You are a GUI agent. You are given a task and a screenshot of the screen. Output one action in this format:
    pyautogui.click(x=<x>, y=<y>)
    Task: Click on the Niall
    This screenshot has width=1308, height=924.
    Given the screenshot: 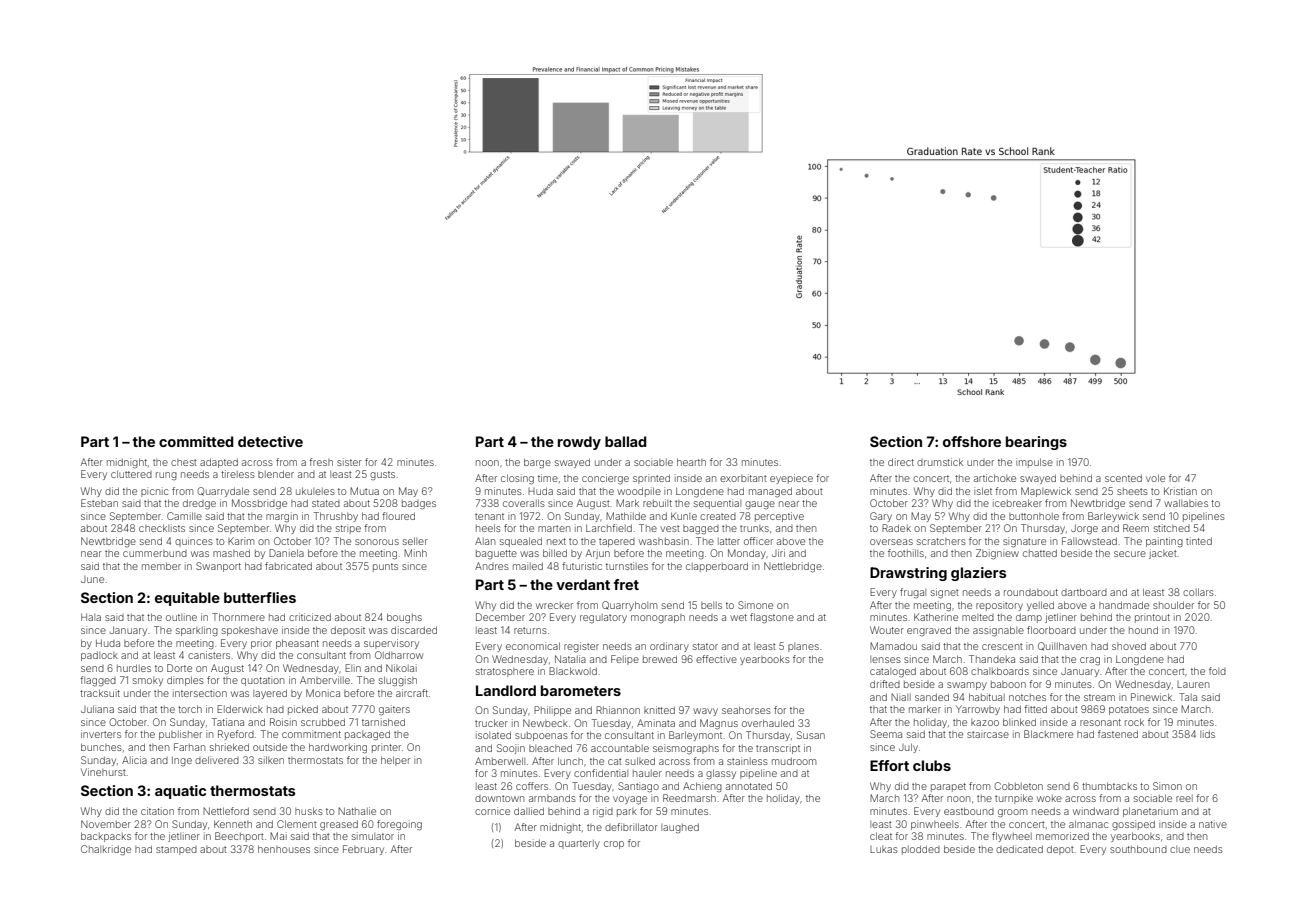 What is the action you would take?
    pyautogui.click(x=901, y=697)
